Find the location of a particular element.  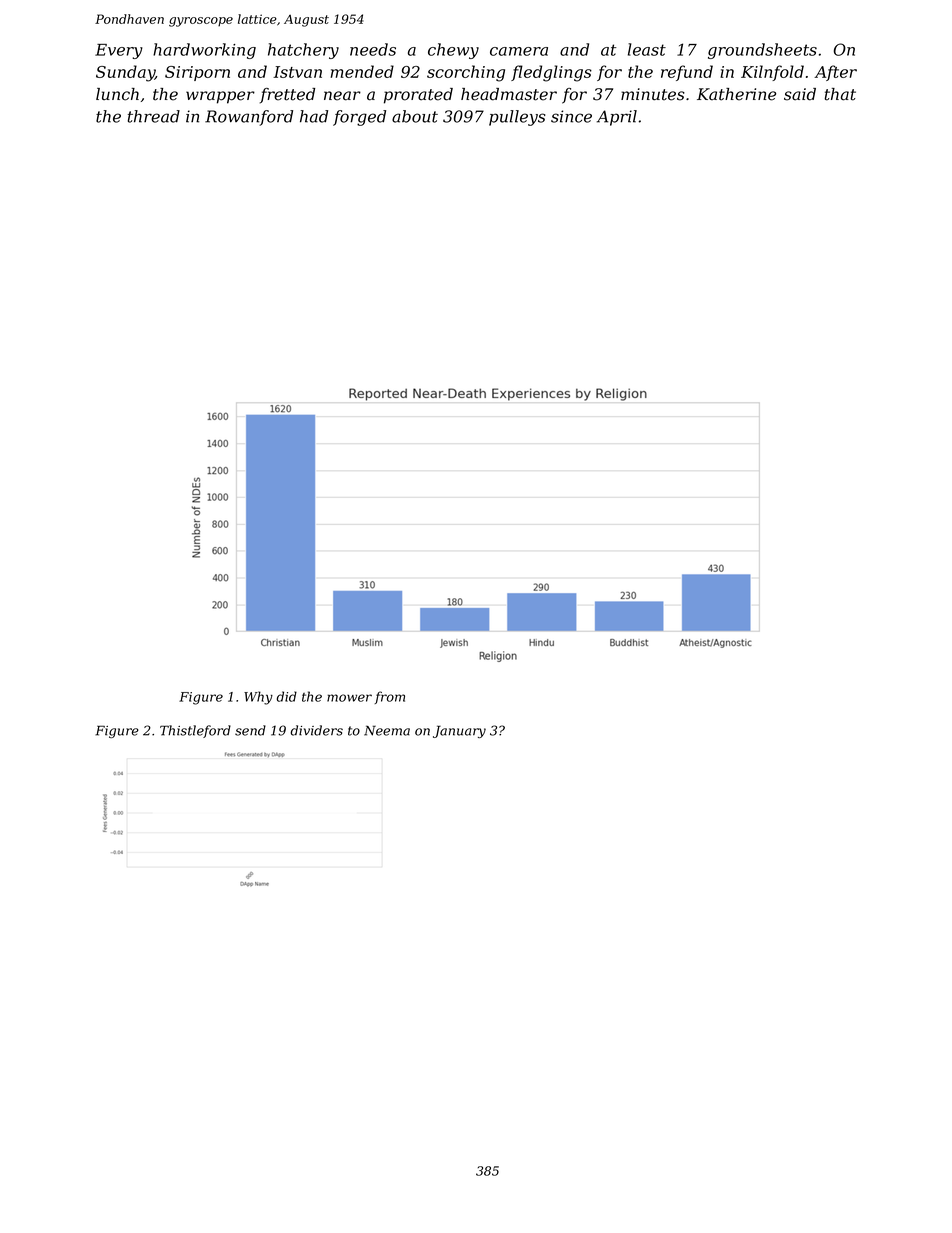

Why is located at coordinates (258, 698).
